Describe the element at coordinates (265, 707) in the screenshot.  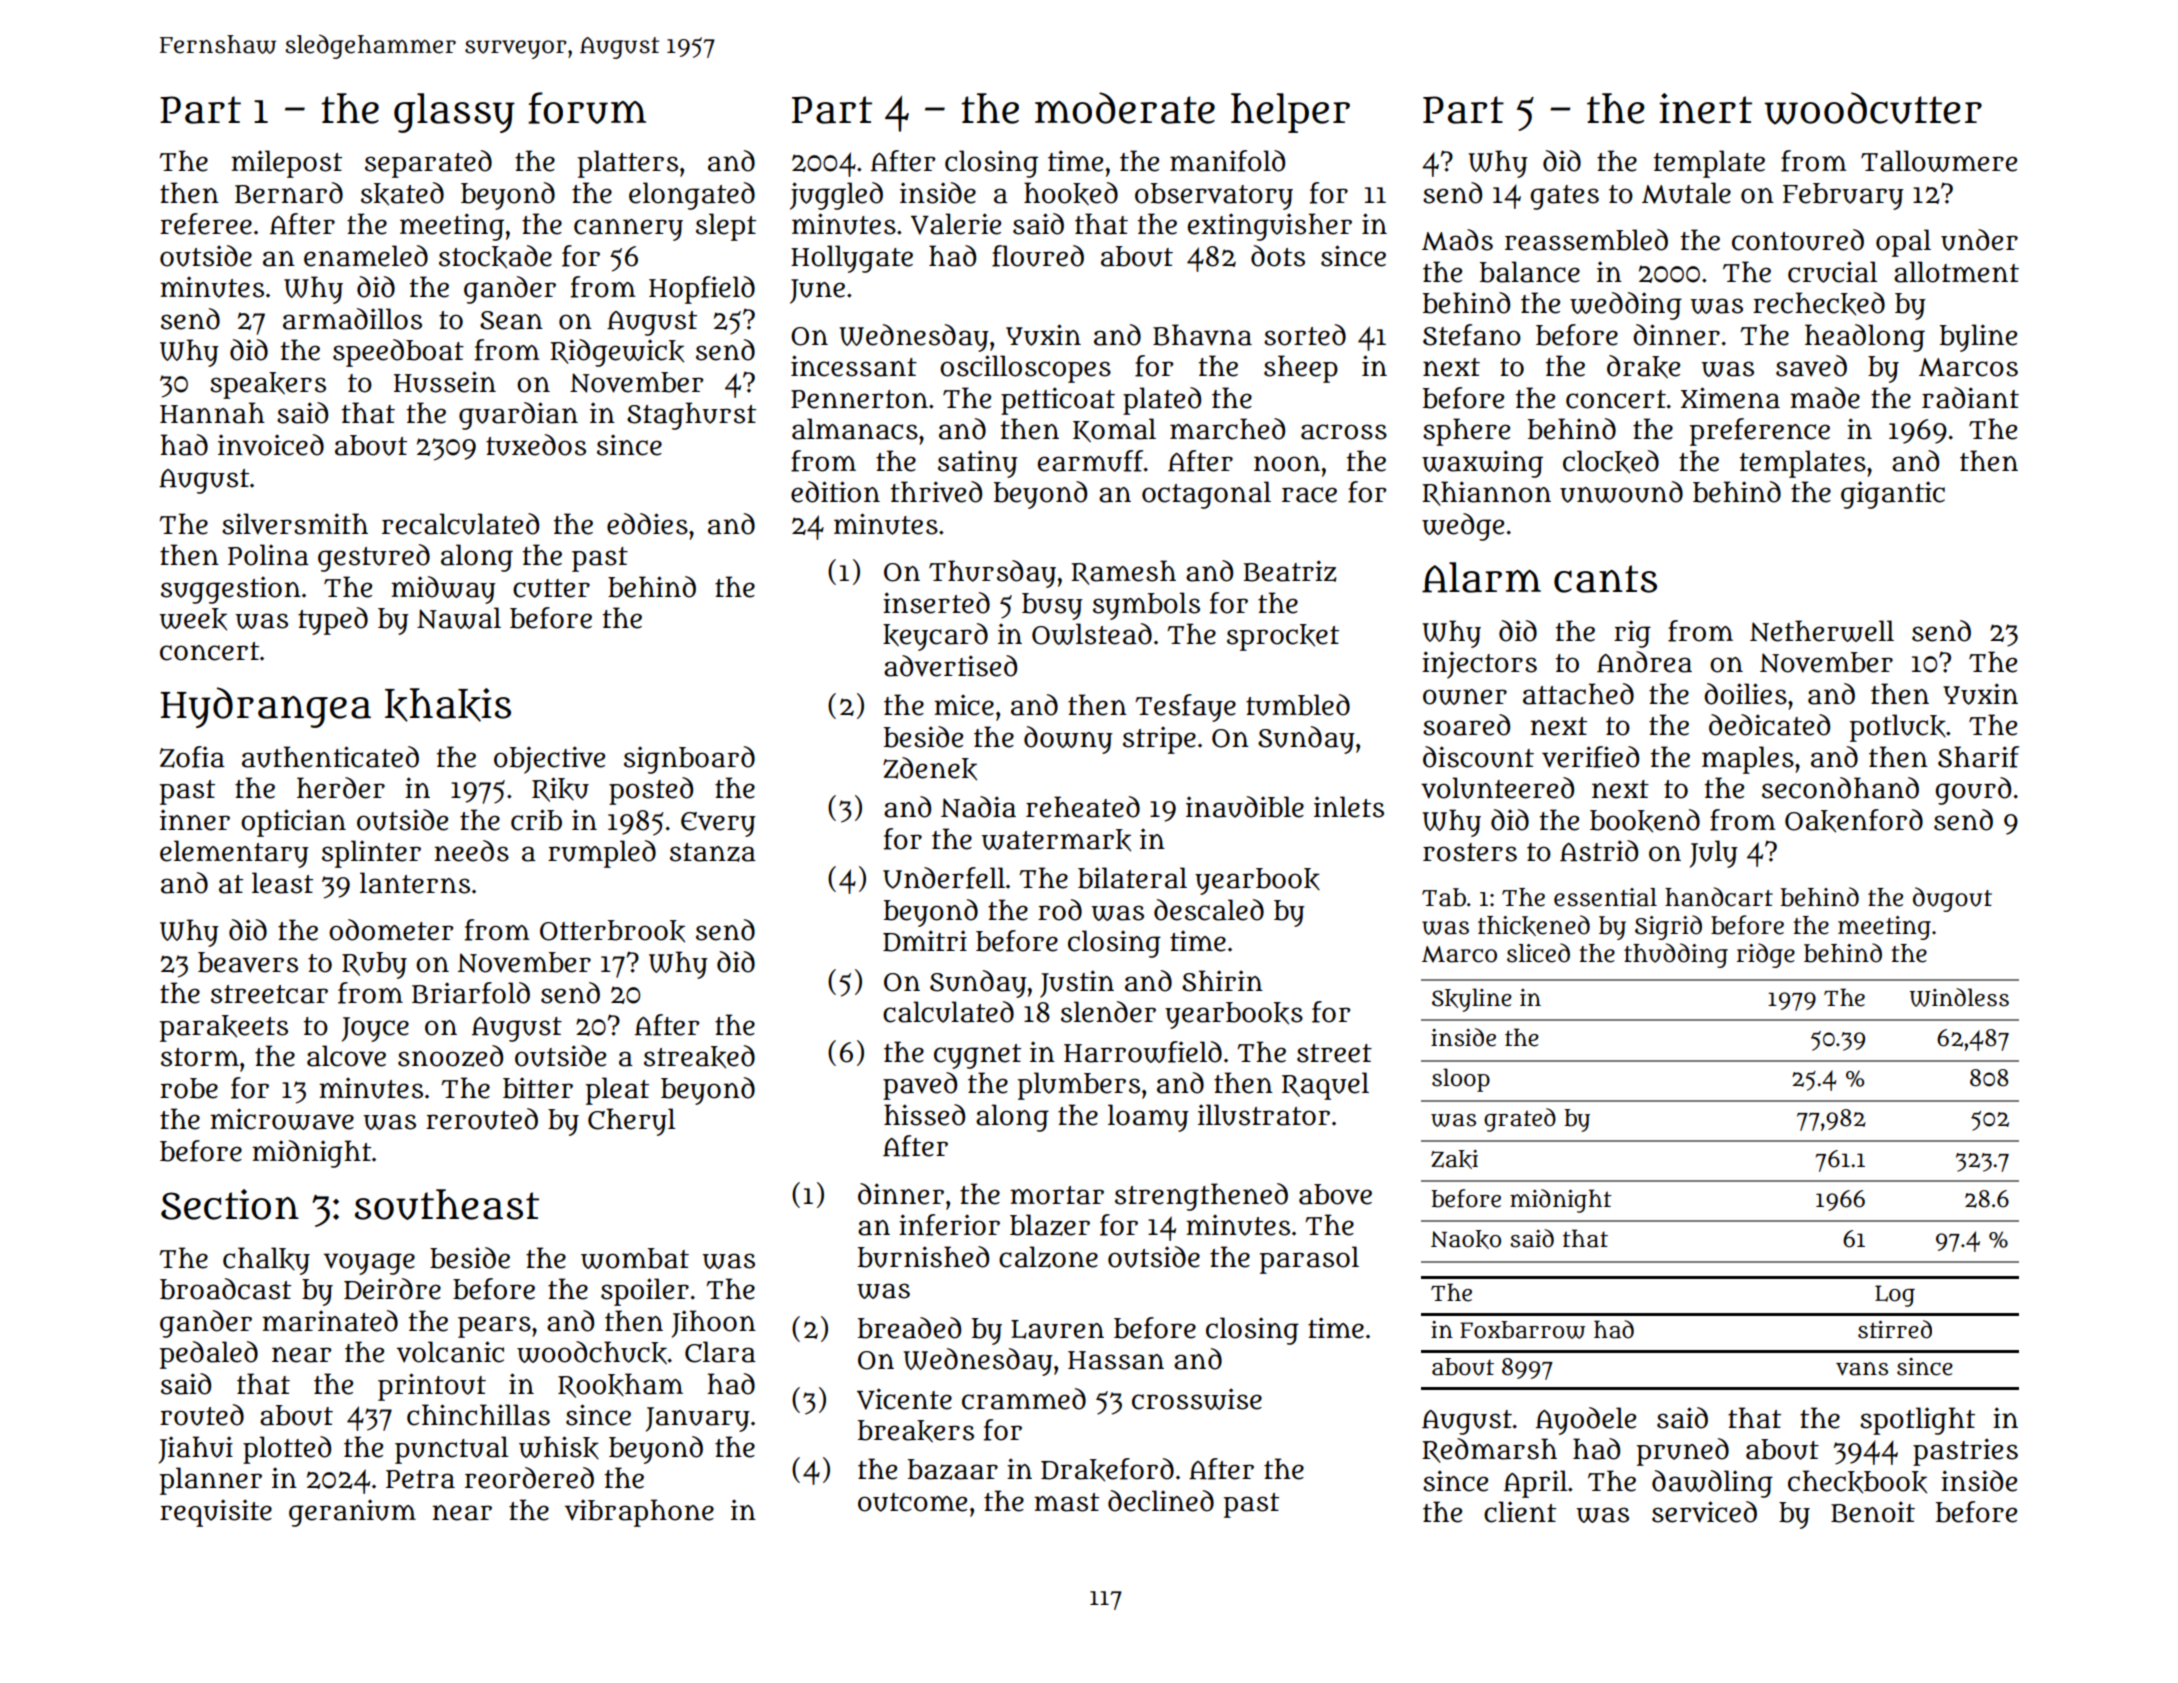
I see `Hydrangea` at that location.
